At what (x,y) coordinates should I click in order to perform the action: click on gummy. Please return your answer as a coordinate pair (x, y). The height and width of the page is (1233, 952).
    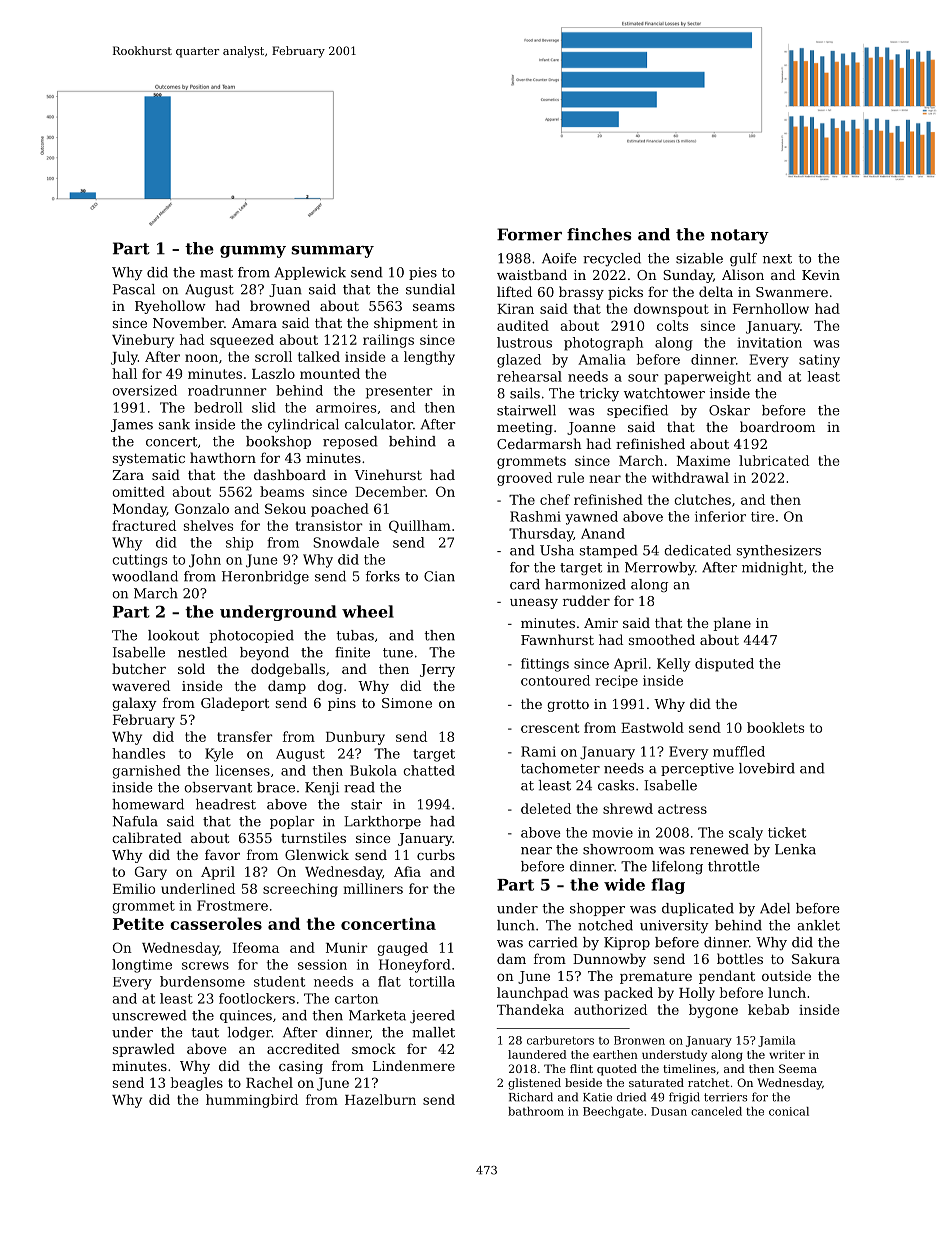
    Looking at the image, I should click on (253, 252).
